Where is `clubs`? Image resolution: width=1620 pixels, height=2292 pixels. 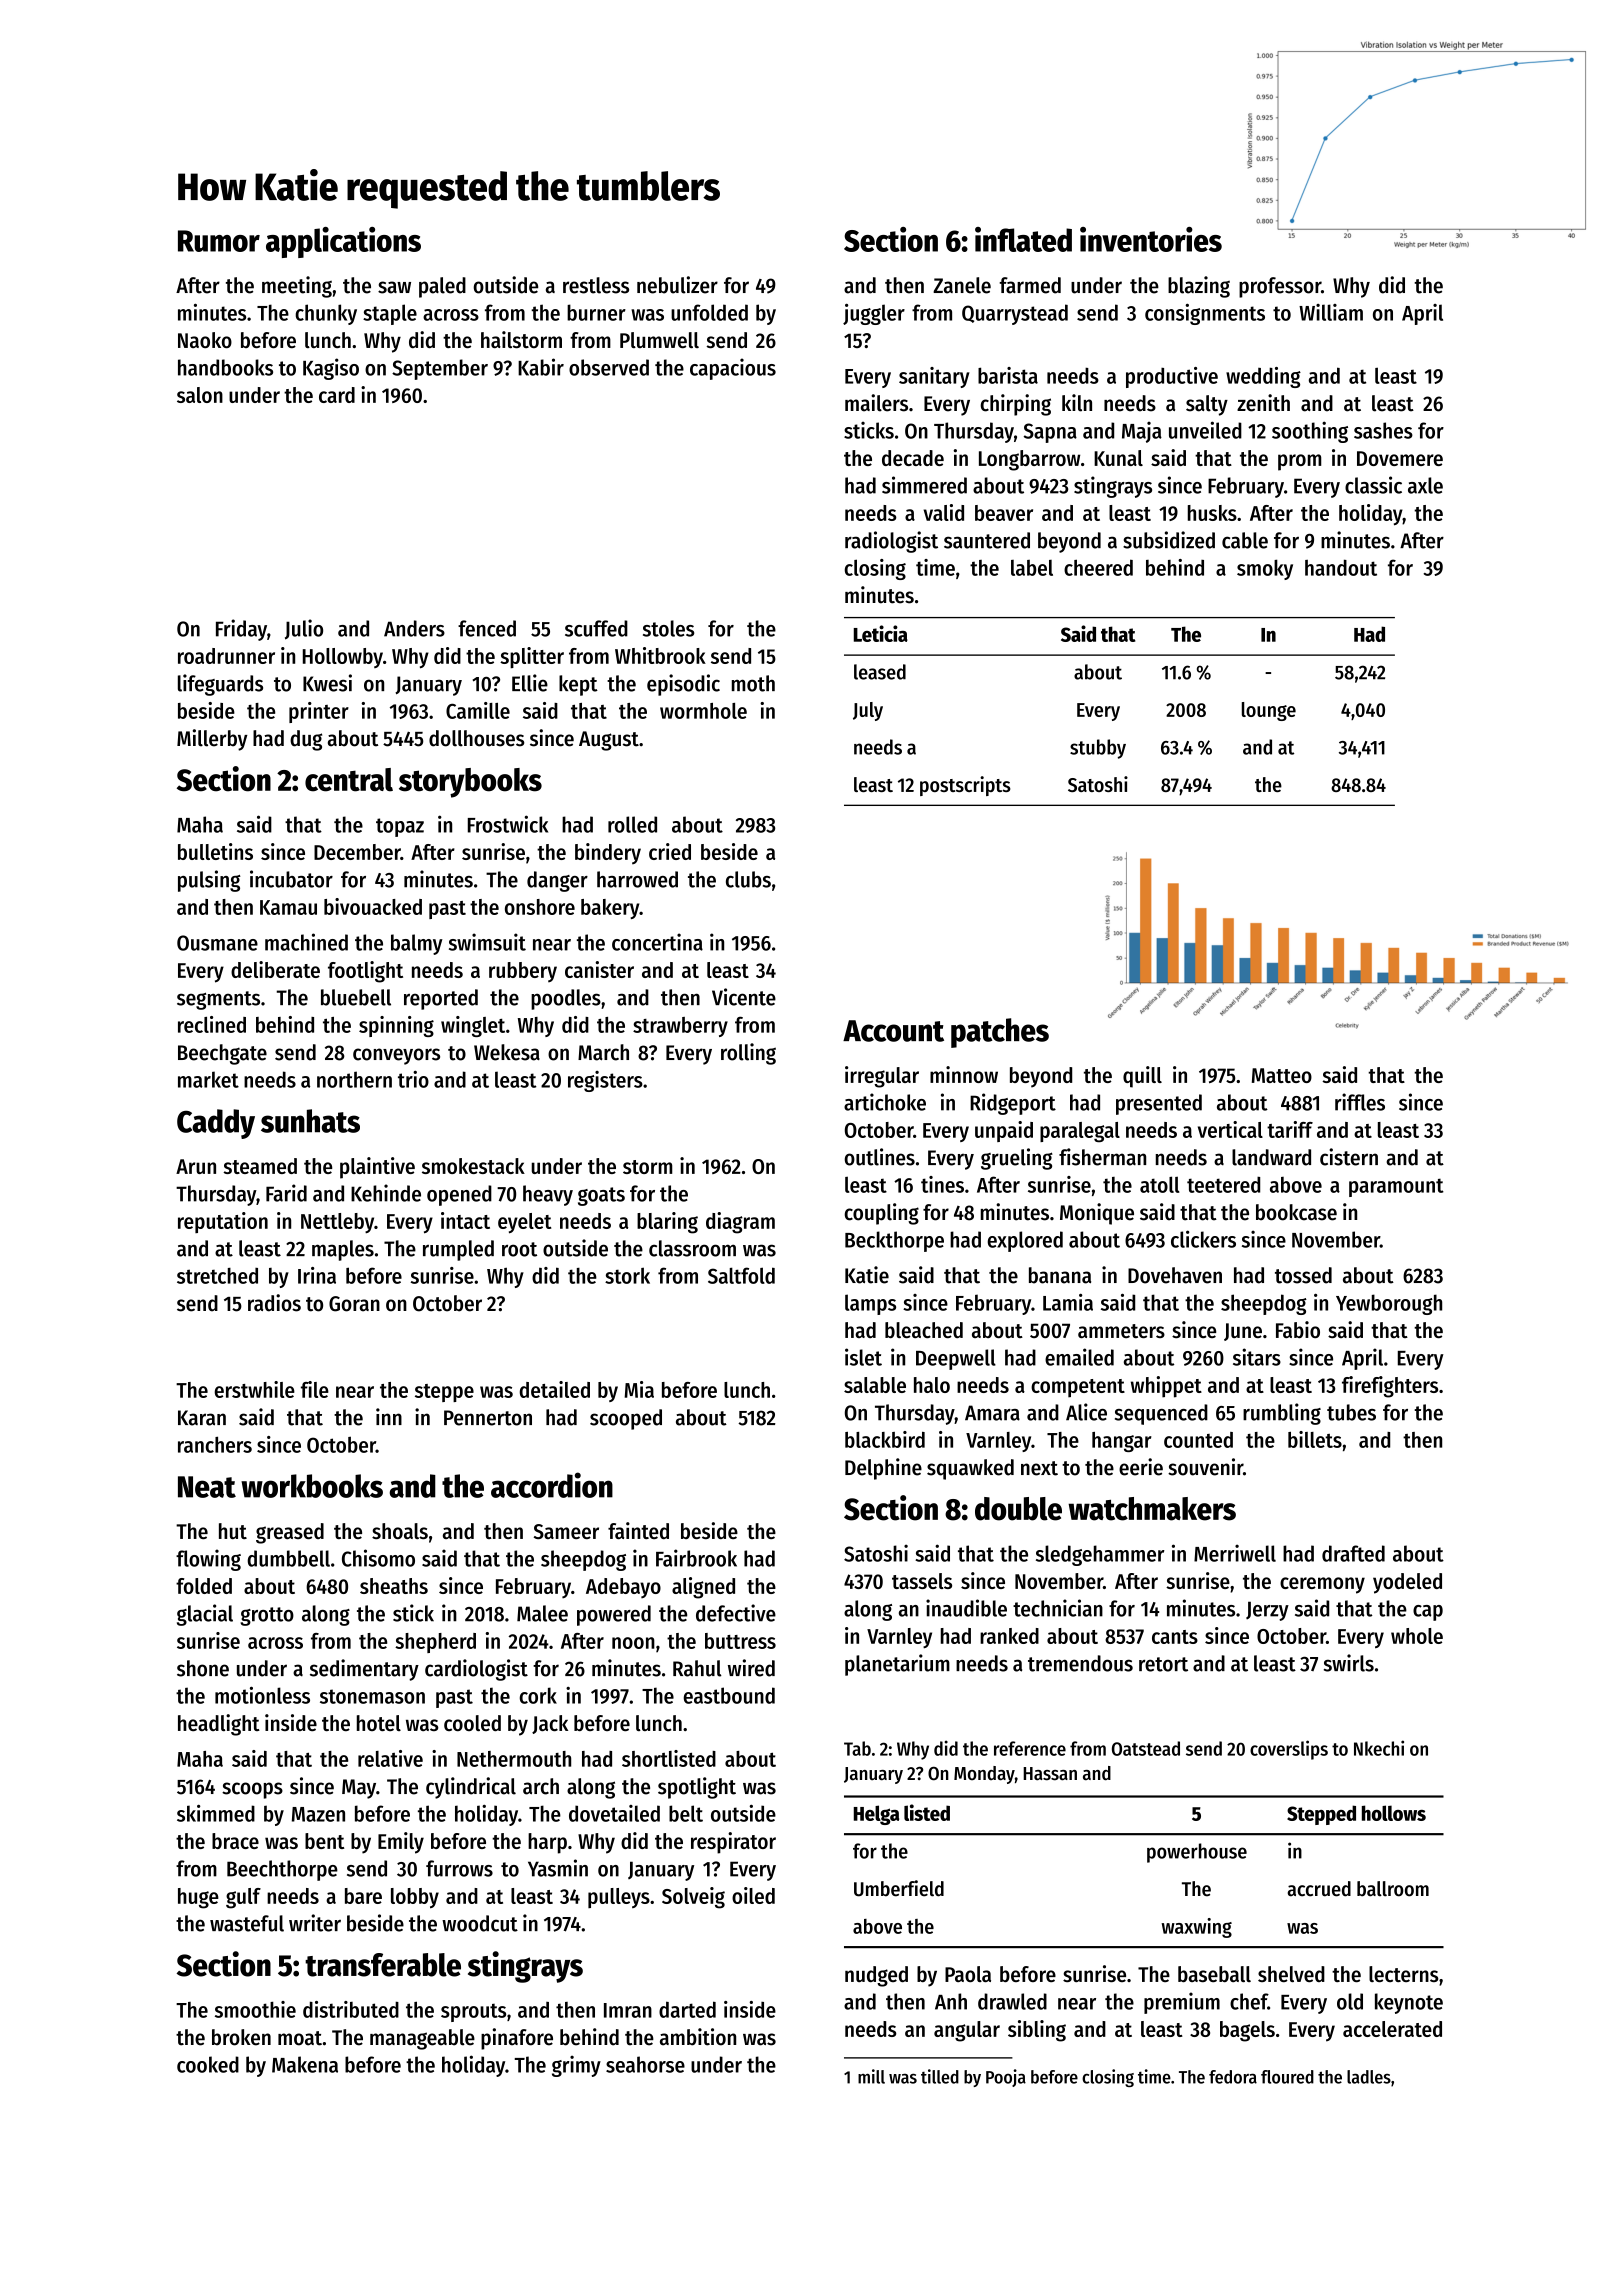
clubs is located at coordinates (748, 879).
